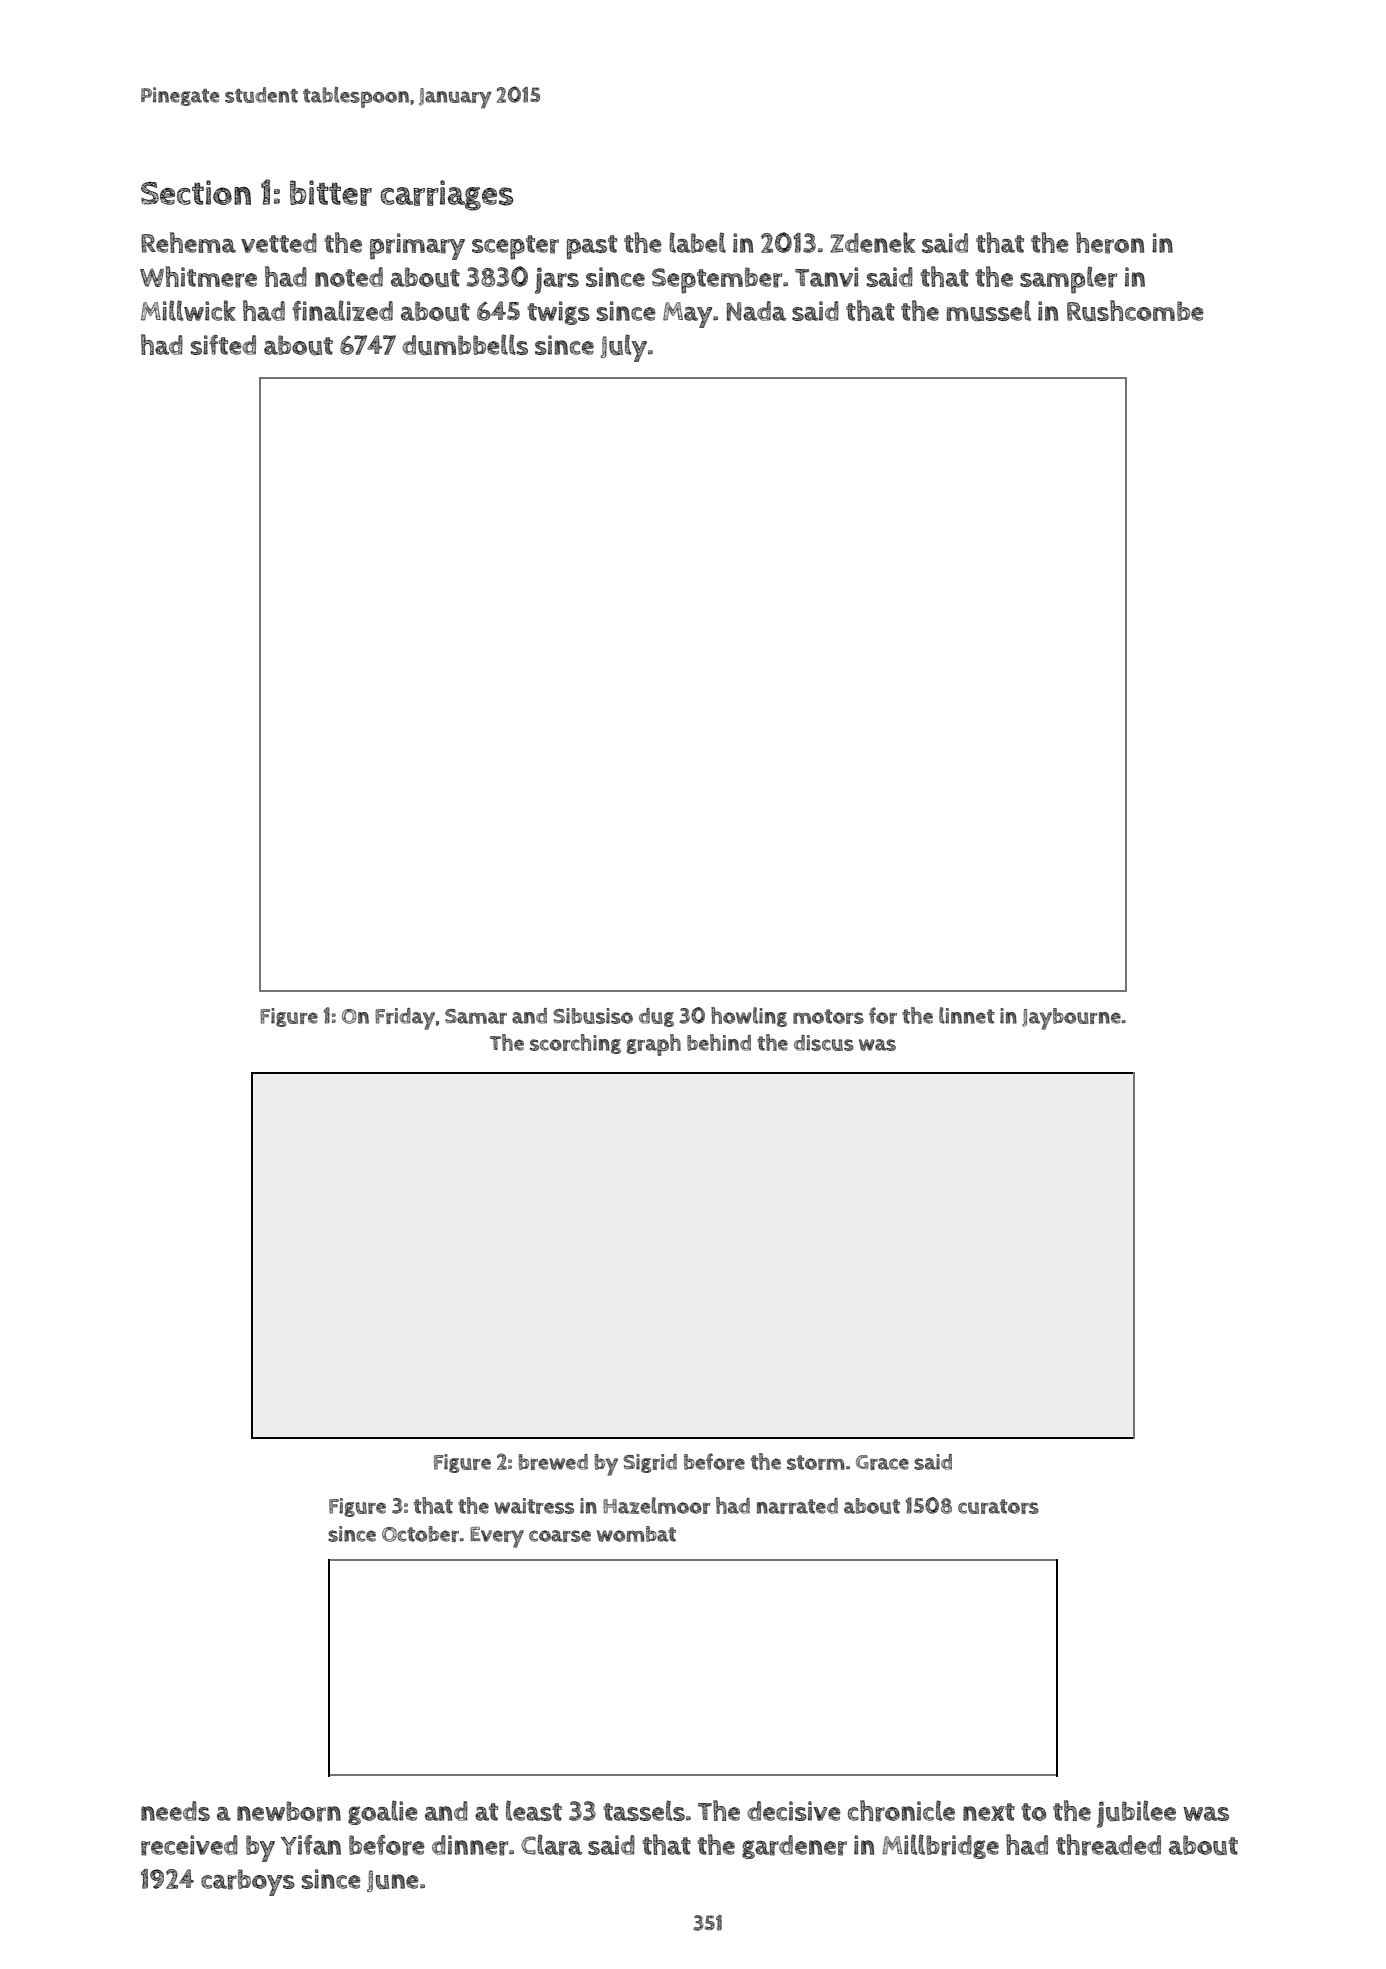 The height and width of the screenshot is (1969, 1386). Describe the element at coordinates (624, 348) in the screenshot. I see `July` at that location.
